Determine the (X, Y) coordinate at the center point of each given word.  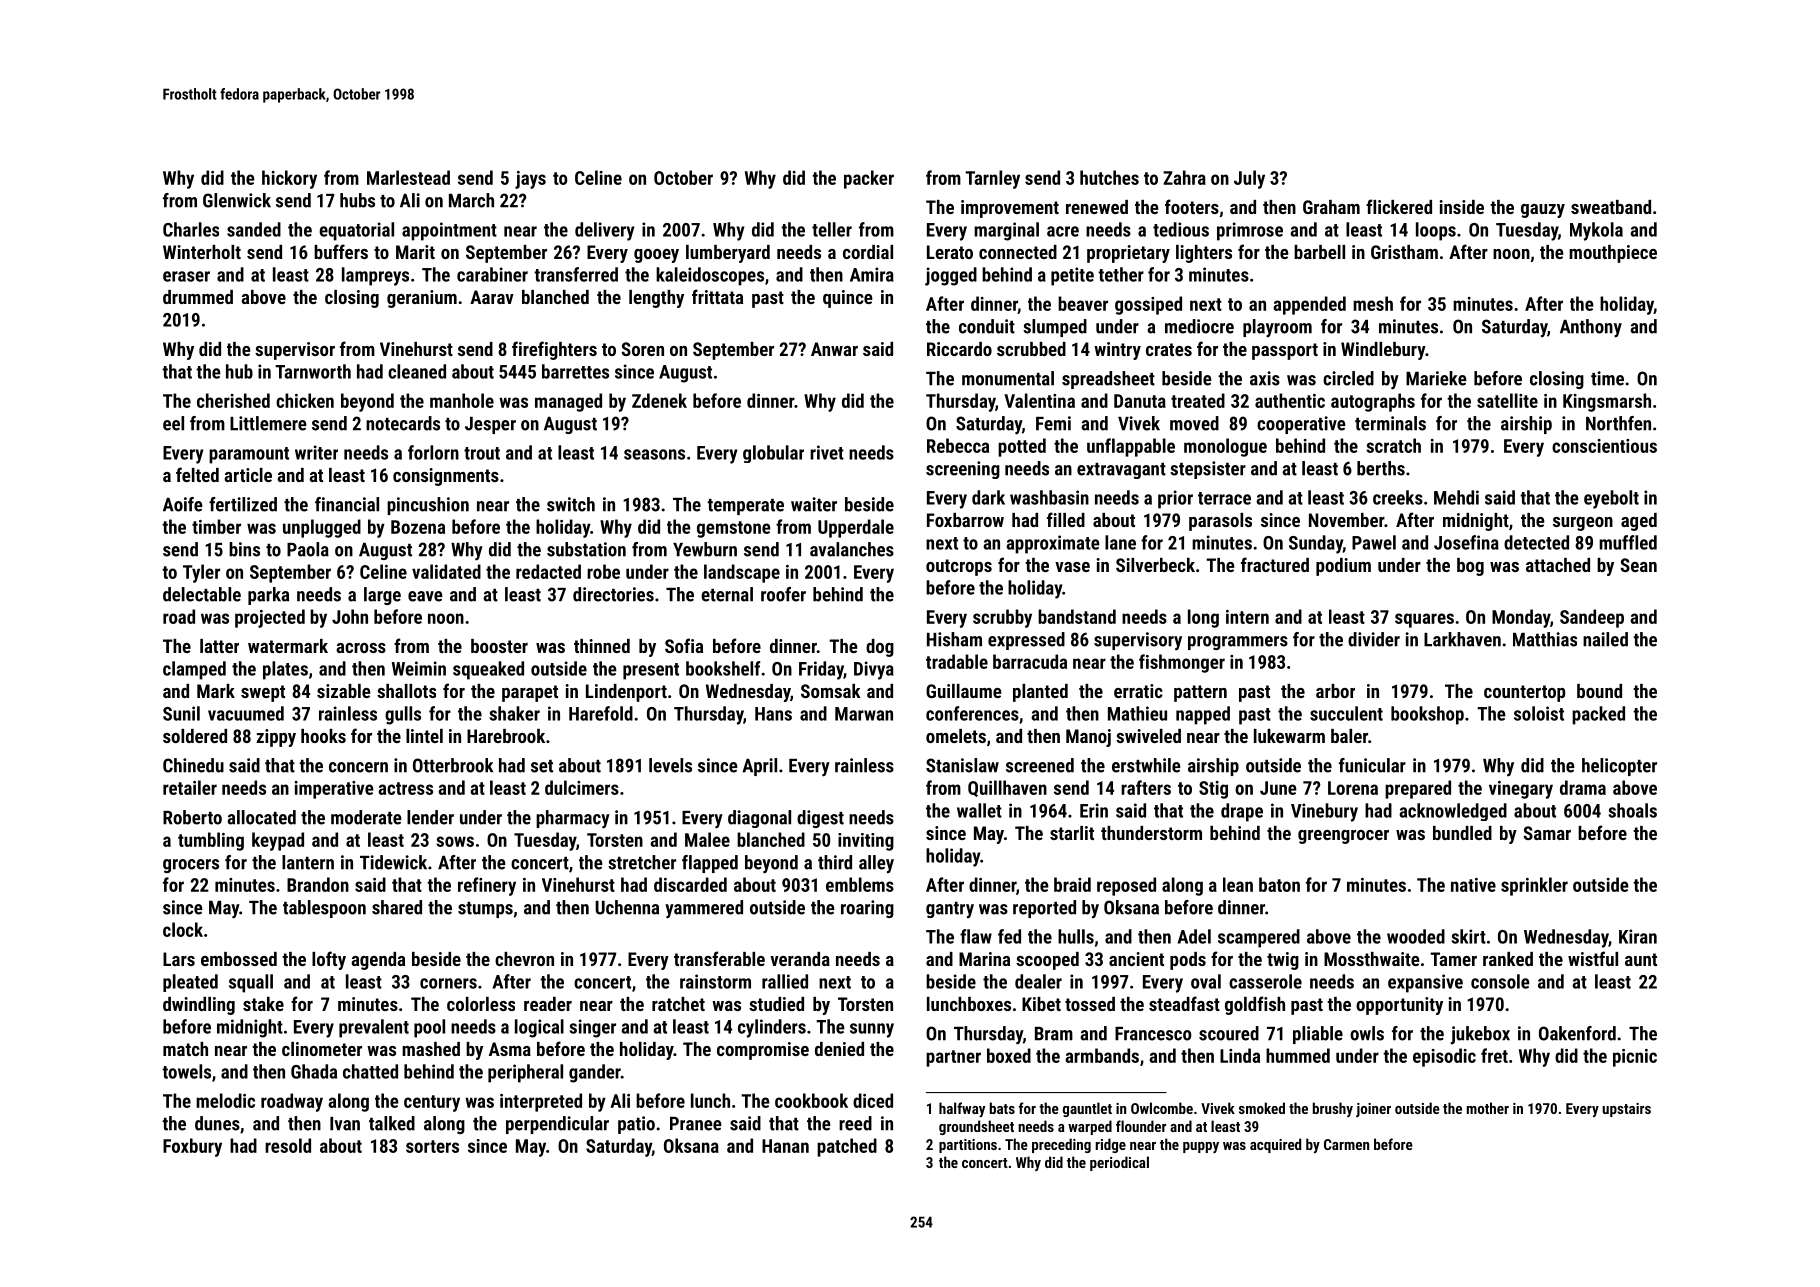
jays (530, 180)
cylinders (772, 1028)
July (1249, 179)
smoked (1262, 1108)
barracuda (1030, 661)
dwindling (199, 1006)
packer (869, 179)
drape (1242, 812)
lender (430, 817)
